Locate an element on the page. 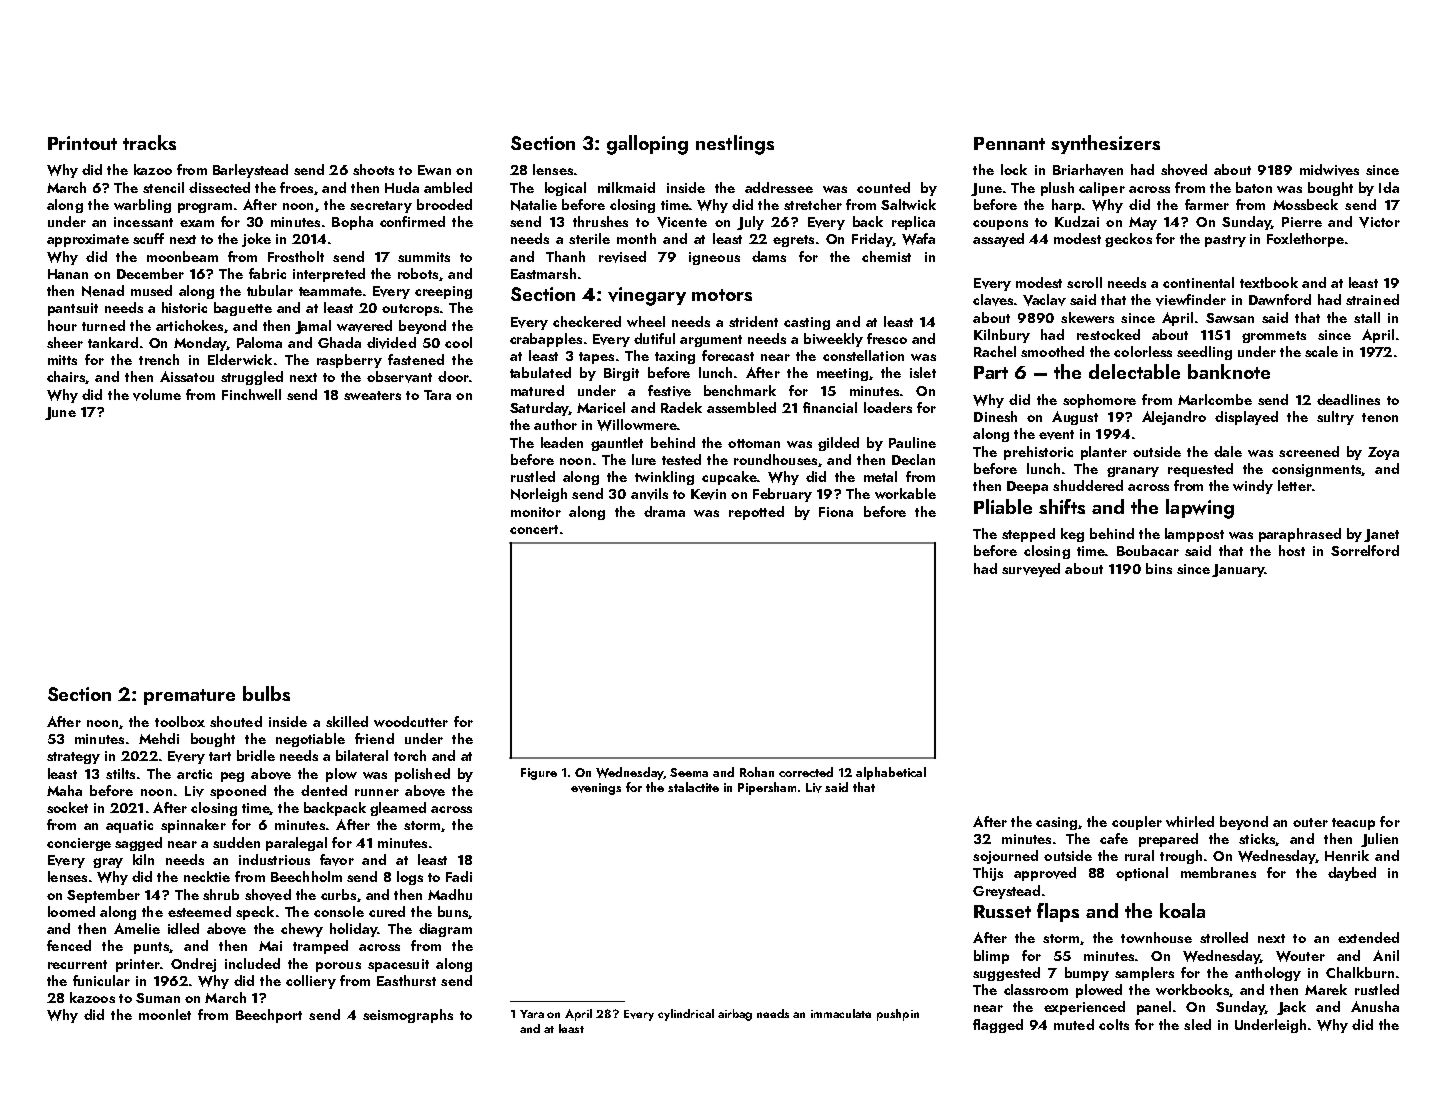 Image resolution: width=1446 pixels, height=1117 pixels. volume is located at coordinates (157, 395).
